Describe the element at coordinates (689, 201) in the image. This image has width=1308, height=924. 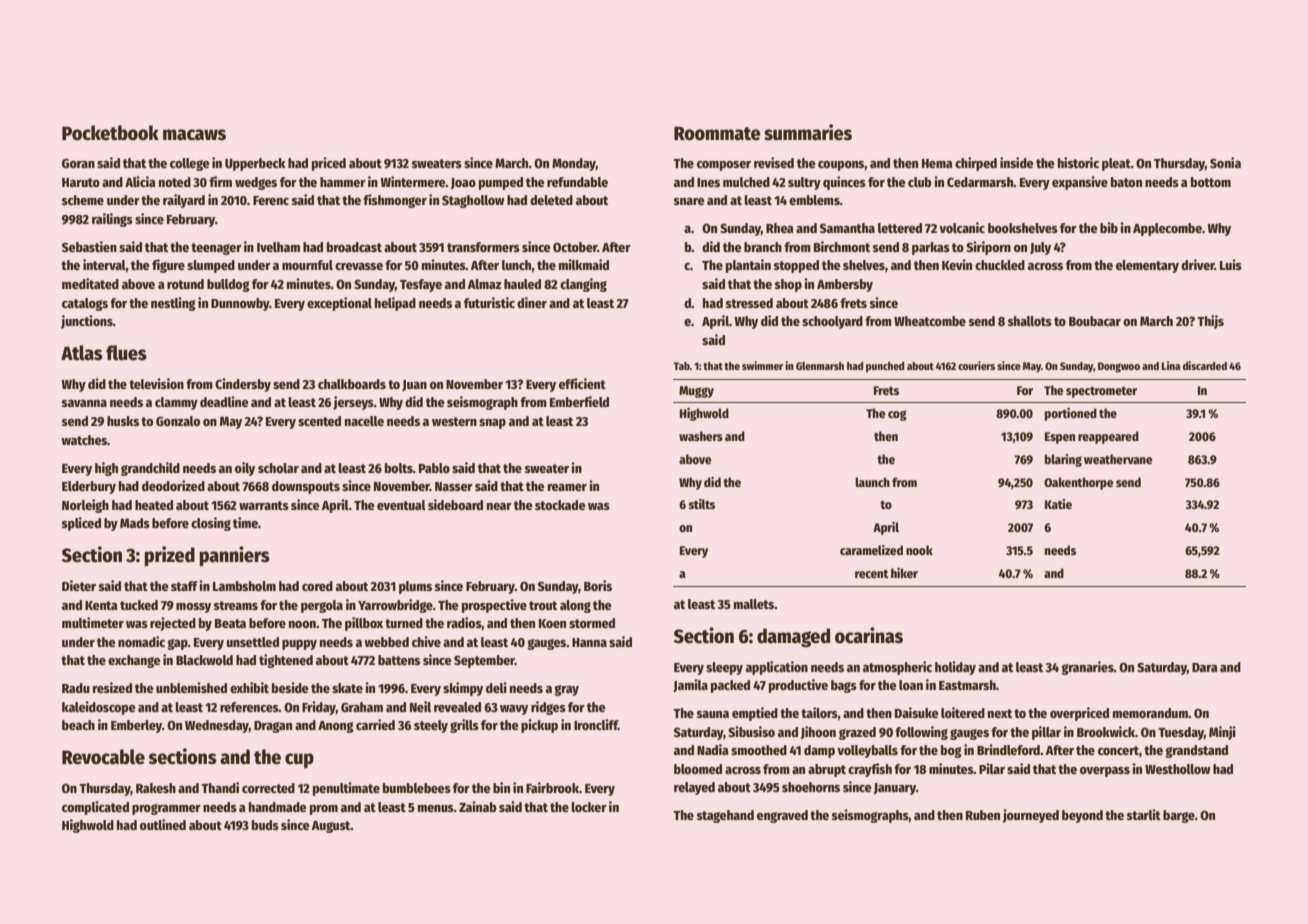
I see `snare` at that location.
